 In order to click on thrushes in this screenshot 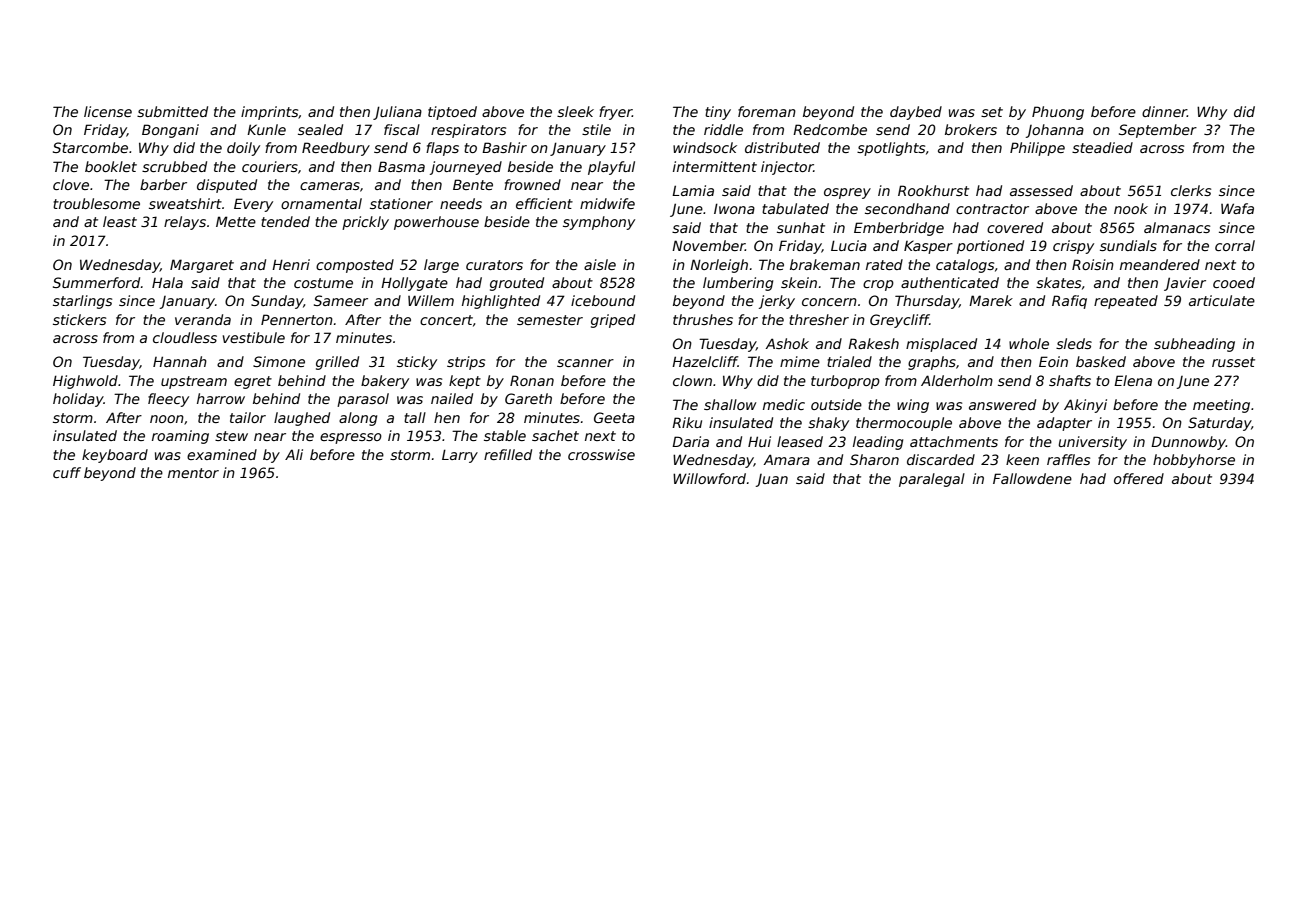, I will do `click(703, 319)`.
